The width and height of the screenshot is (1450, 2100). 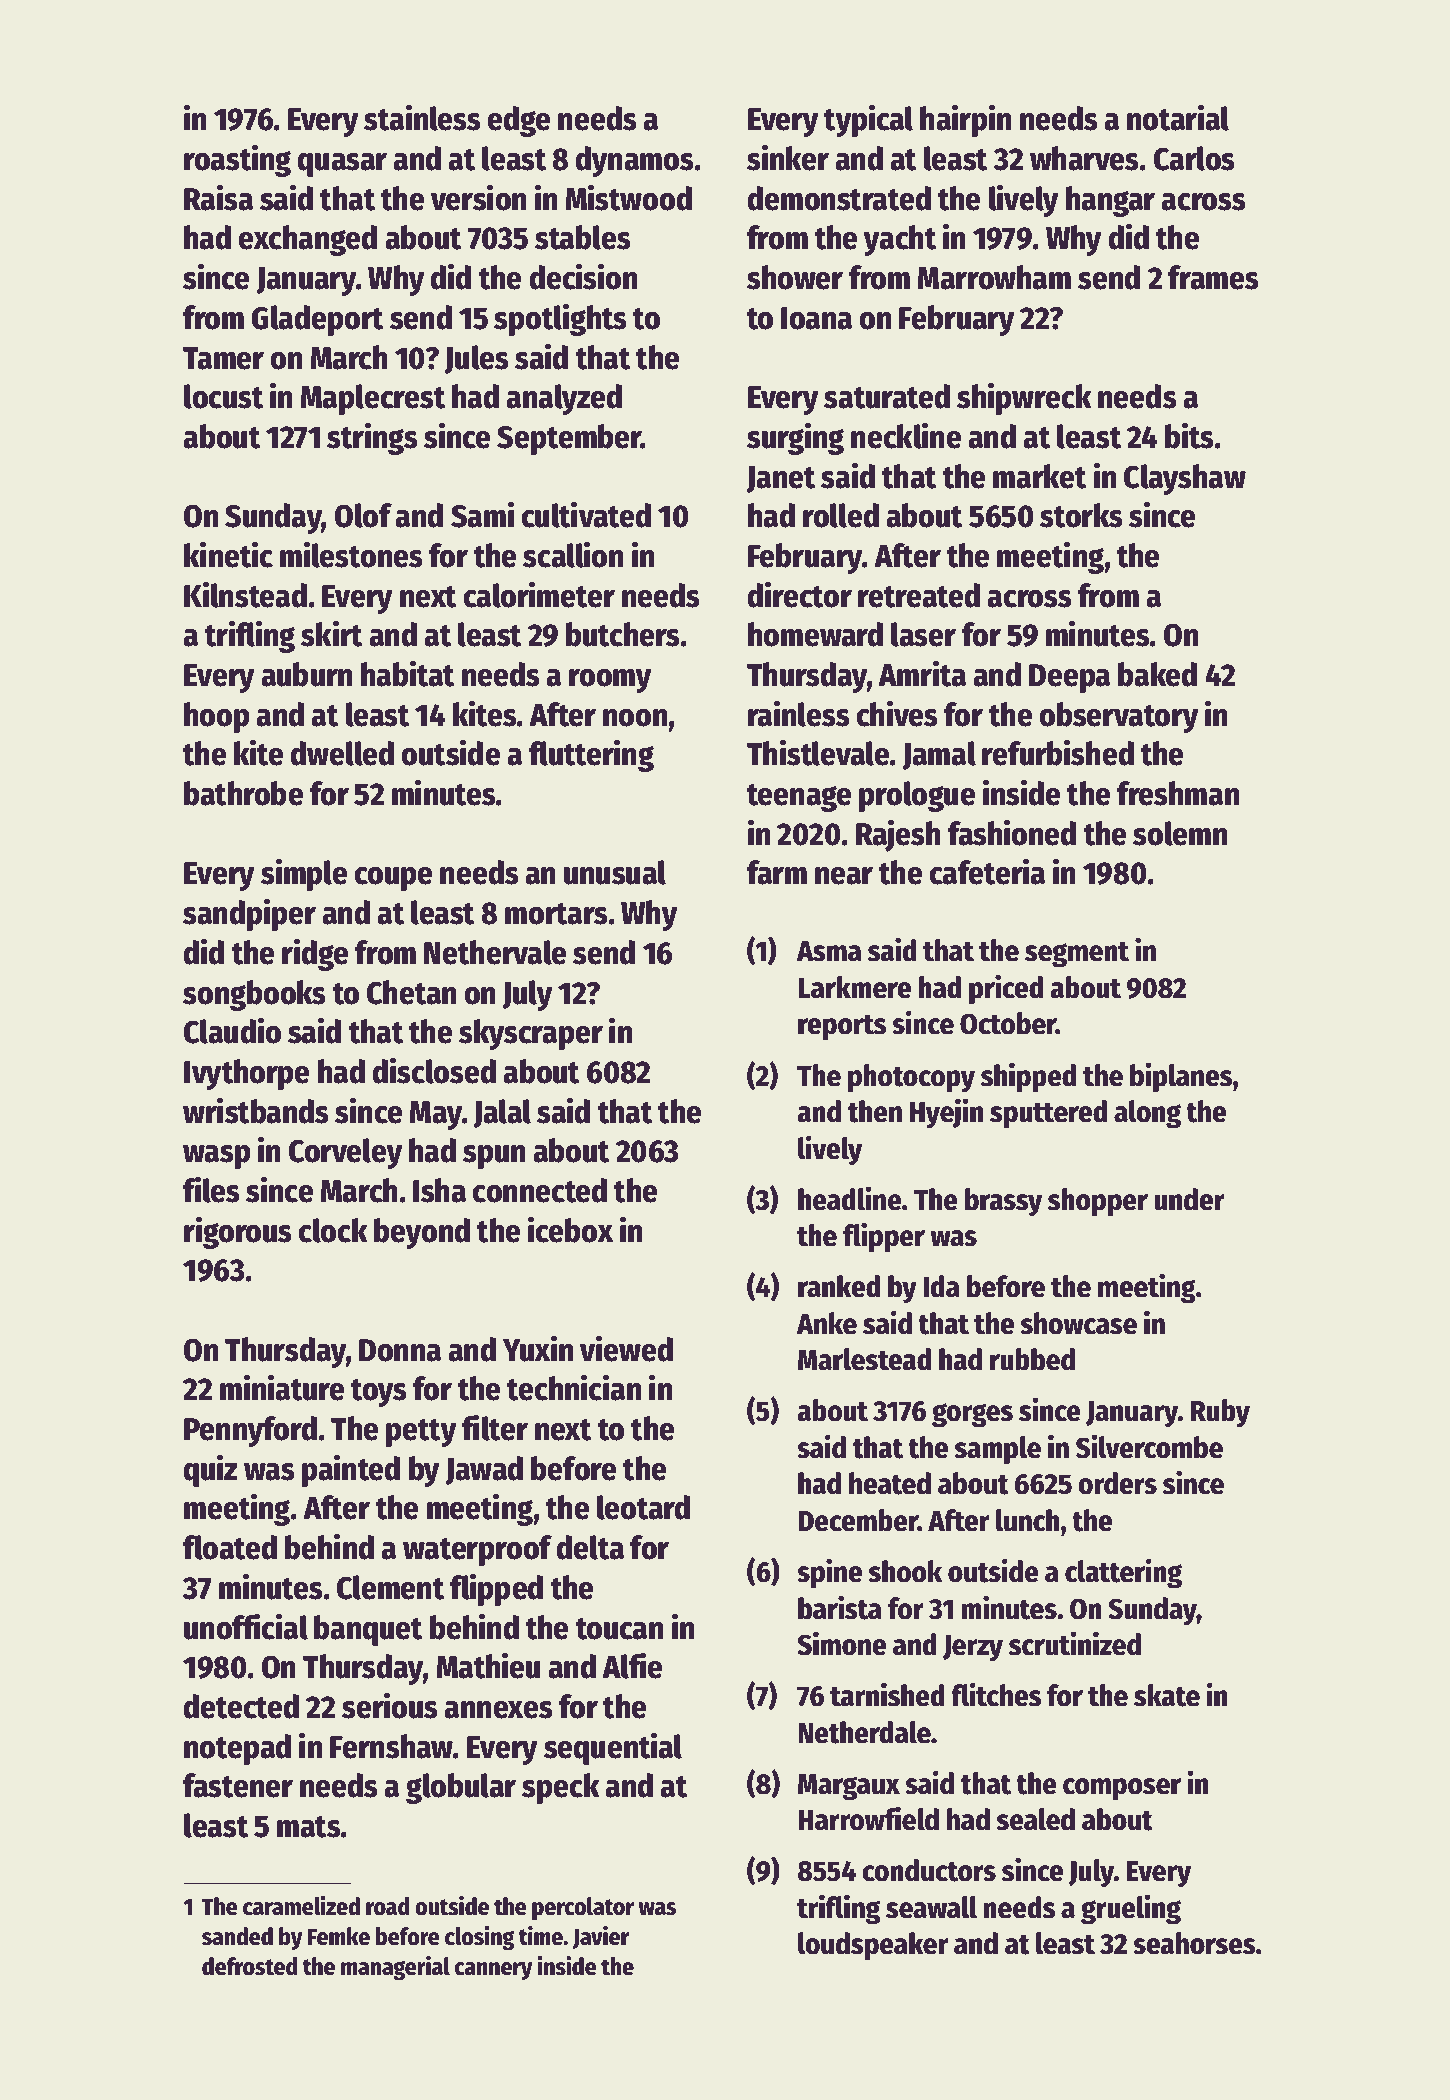 I want to click on stainless, so click(x=422, y=117).
